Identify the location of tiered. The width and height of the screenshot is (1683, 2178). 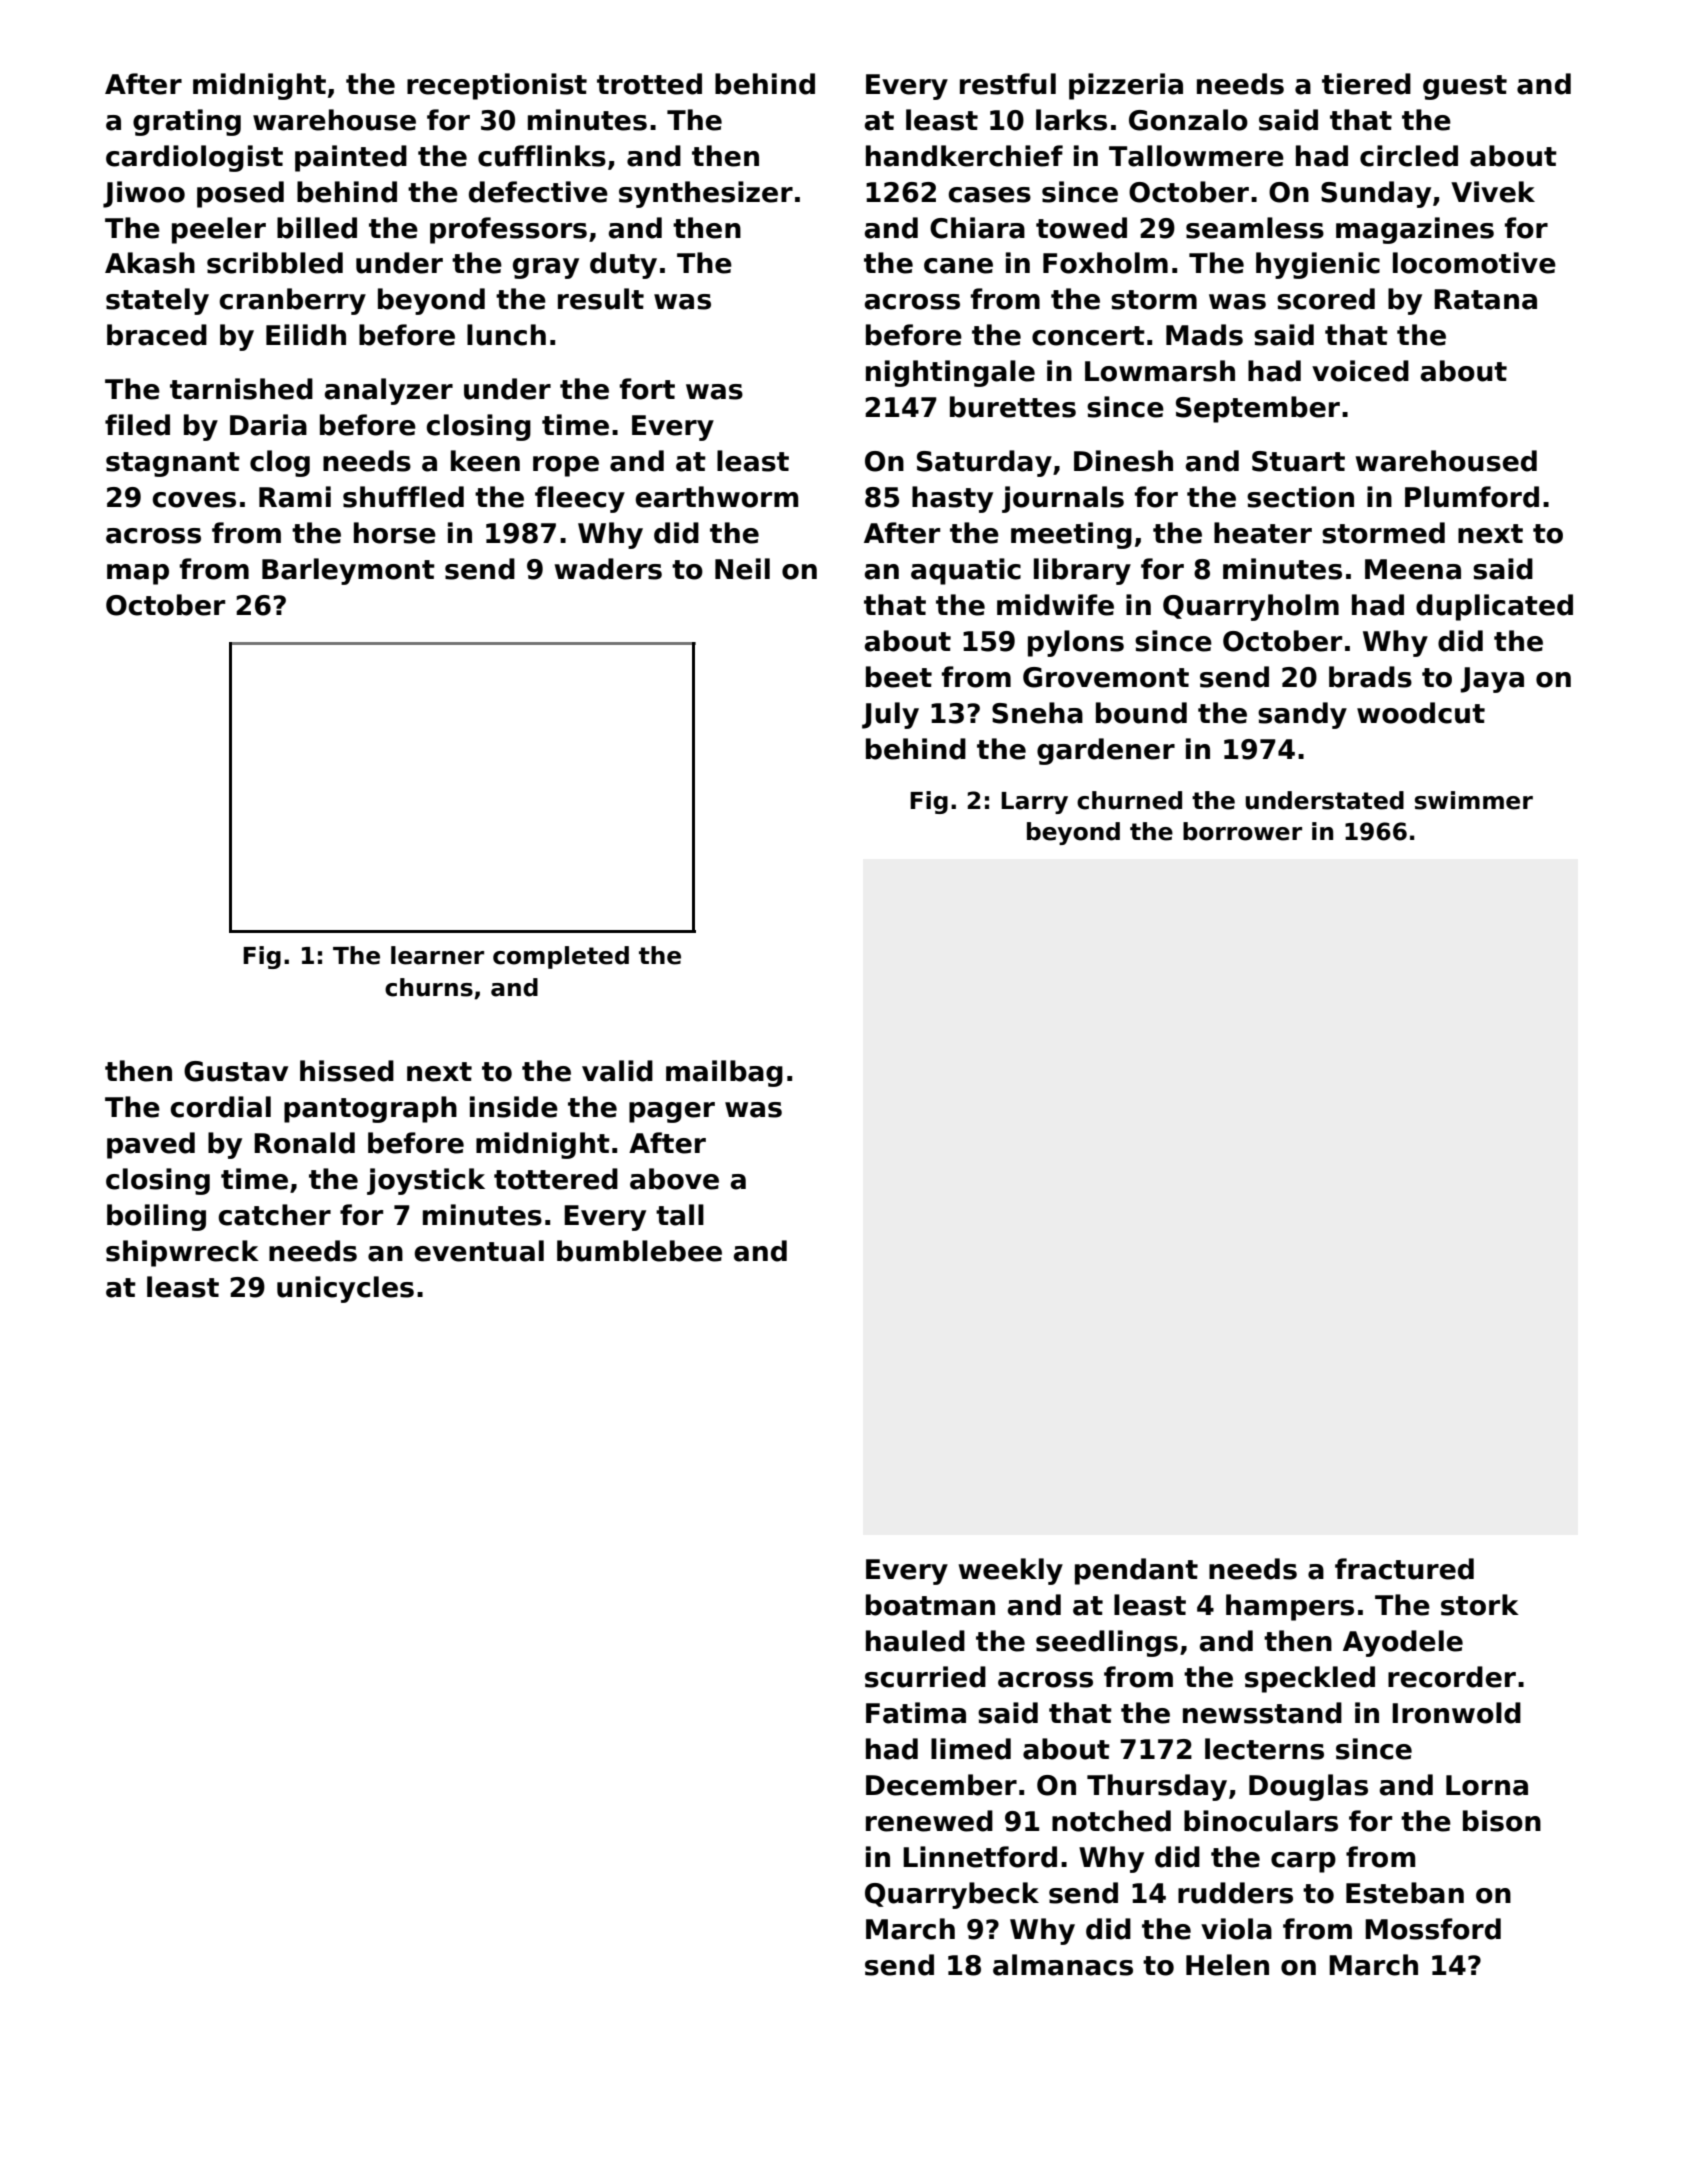
(1366, 84).
